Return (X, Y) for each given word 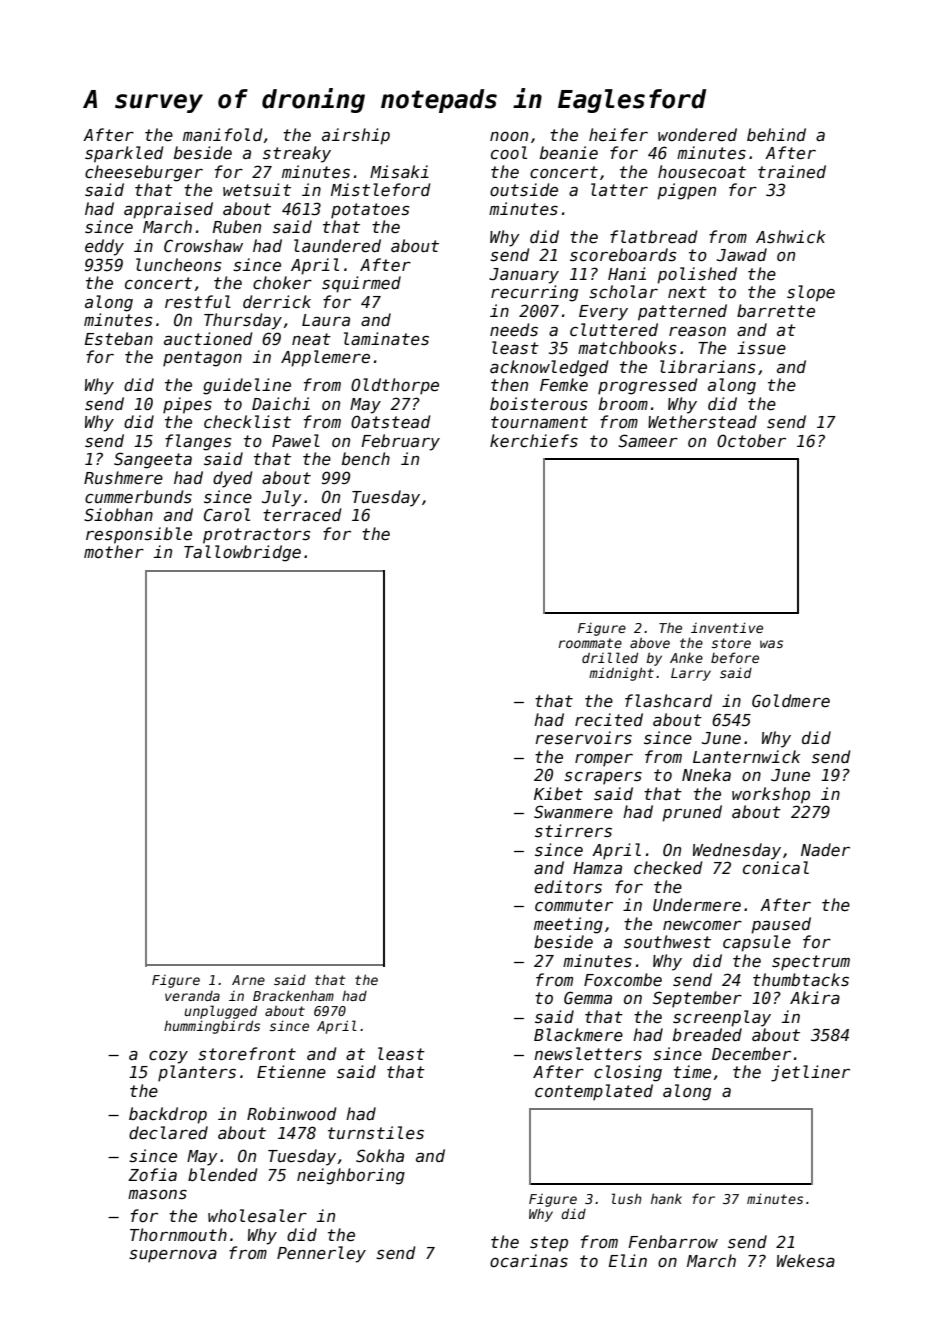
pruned (692, 813)
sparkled (124, 154)
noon (509, 136)
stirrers (573, 830)
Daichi (281, 403)
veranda (192, 996)
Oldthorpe (395, 386)
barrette (776, 310)
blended (223, 1174)
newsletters (588, 1054)
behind (776, 134)
